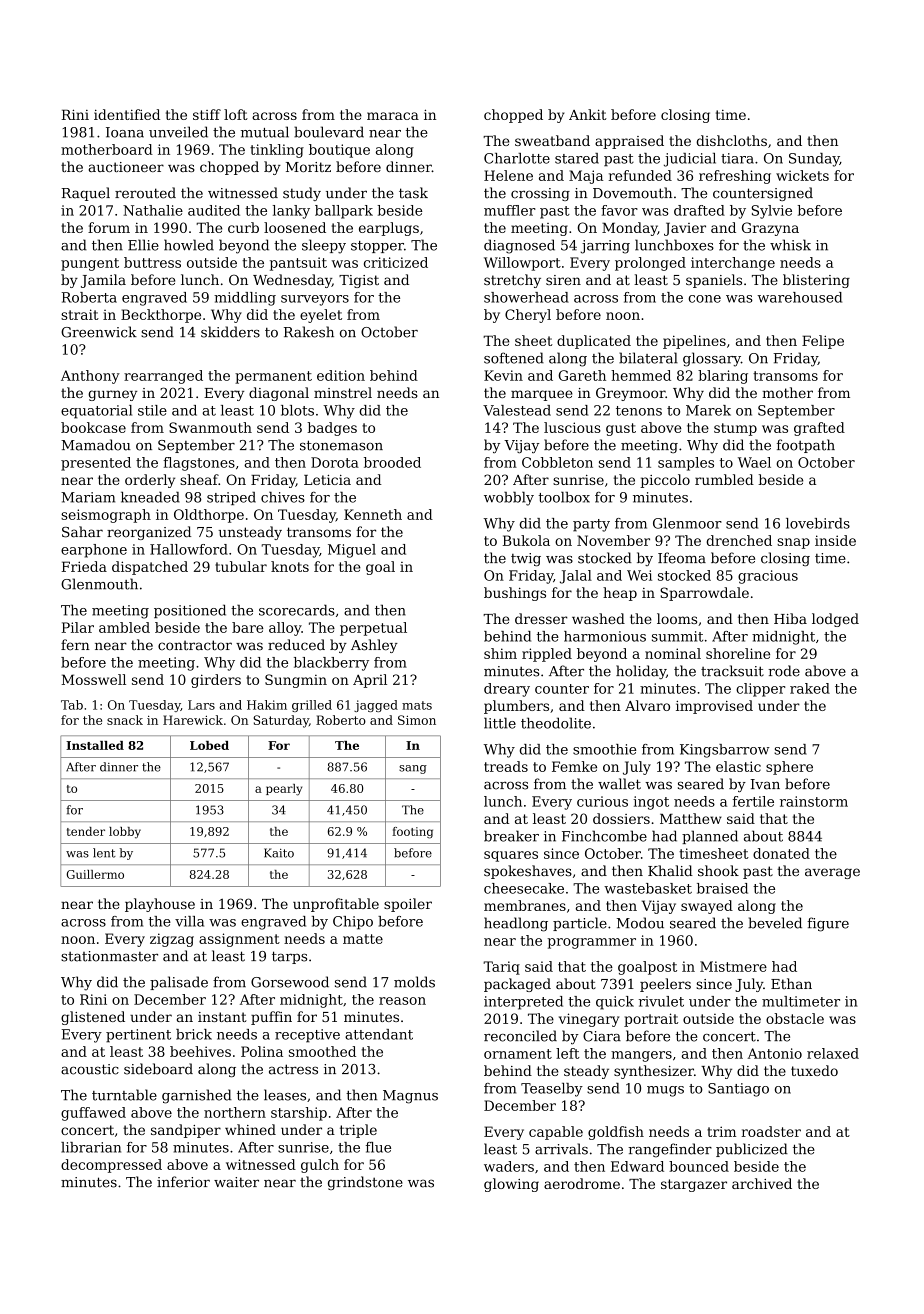 The height and width of the screenshot is (1314, 924). I want to click on stump, so click(735, 429).
